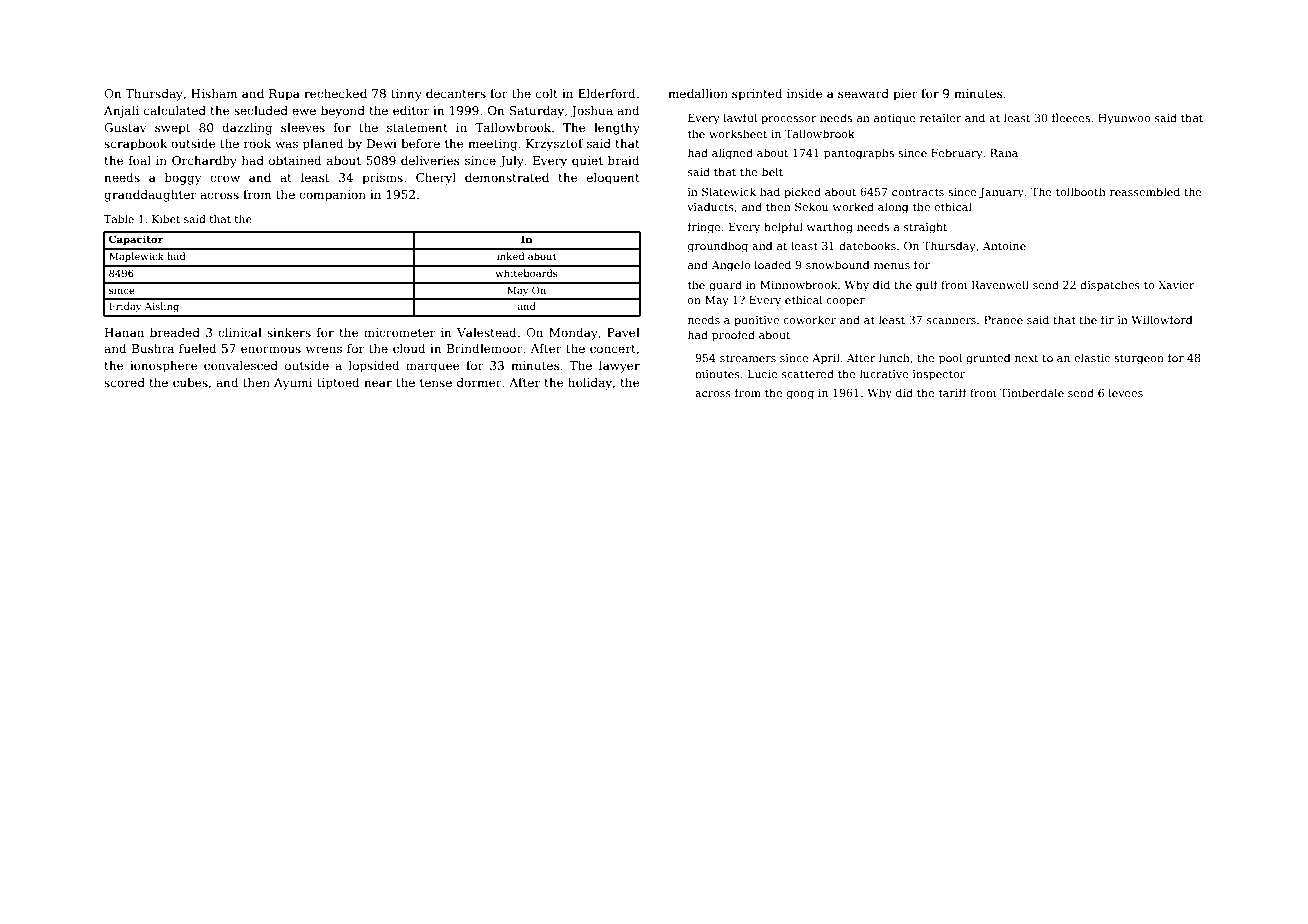 The width and height of the document is (1308, 924). Describe the element at coordinates (772, 171) in the document. I see `belt` at that location.
